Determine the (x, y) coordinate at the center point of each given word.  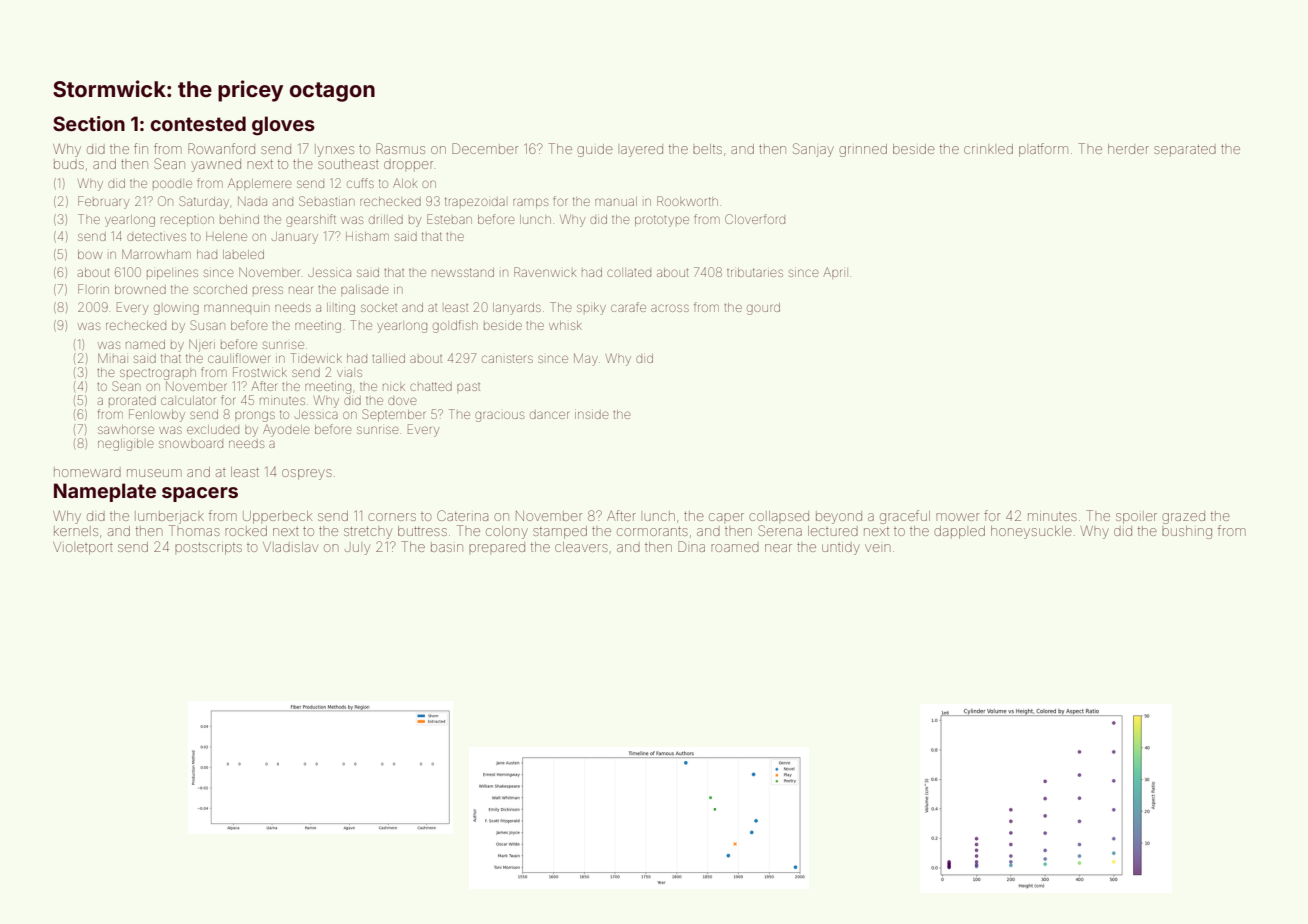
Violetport (83, 548)
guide (595, 150)
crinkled (988, 149)
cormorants (652, 531)
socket (379, 307)
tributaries (755, 272)
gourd (763, 309)
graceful (905, 517)
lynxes (334, 150)
